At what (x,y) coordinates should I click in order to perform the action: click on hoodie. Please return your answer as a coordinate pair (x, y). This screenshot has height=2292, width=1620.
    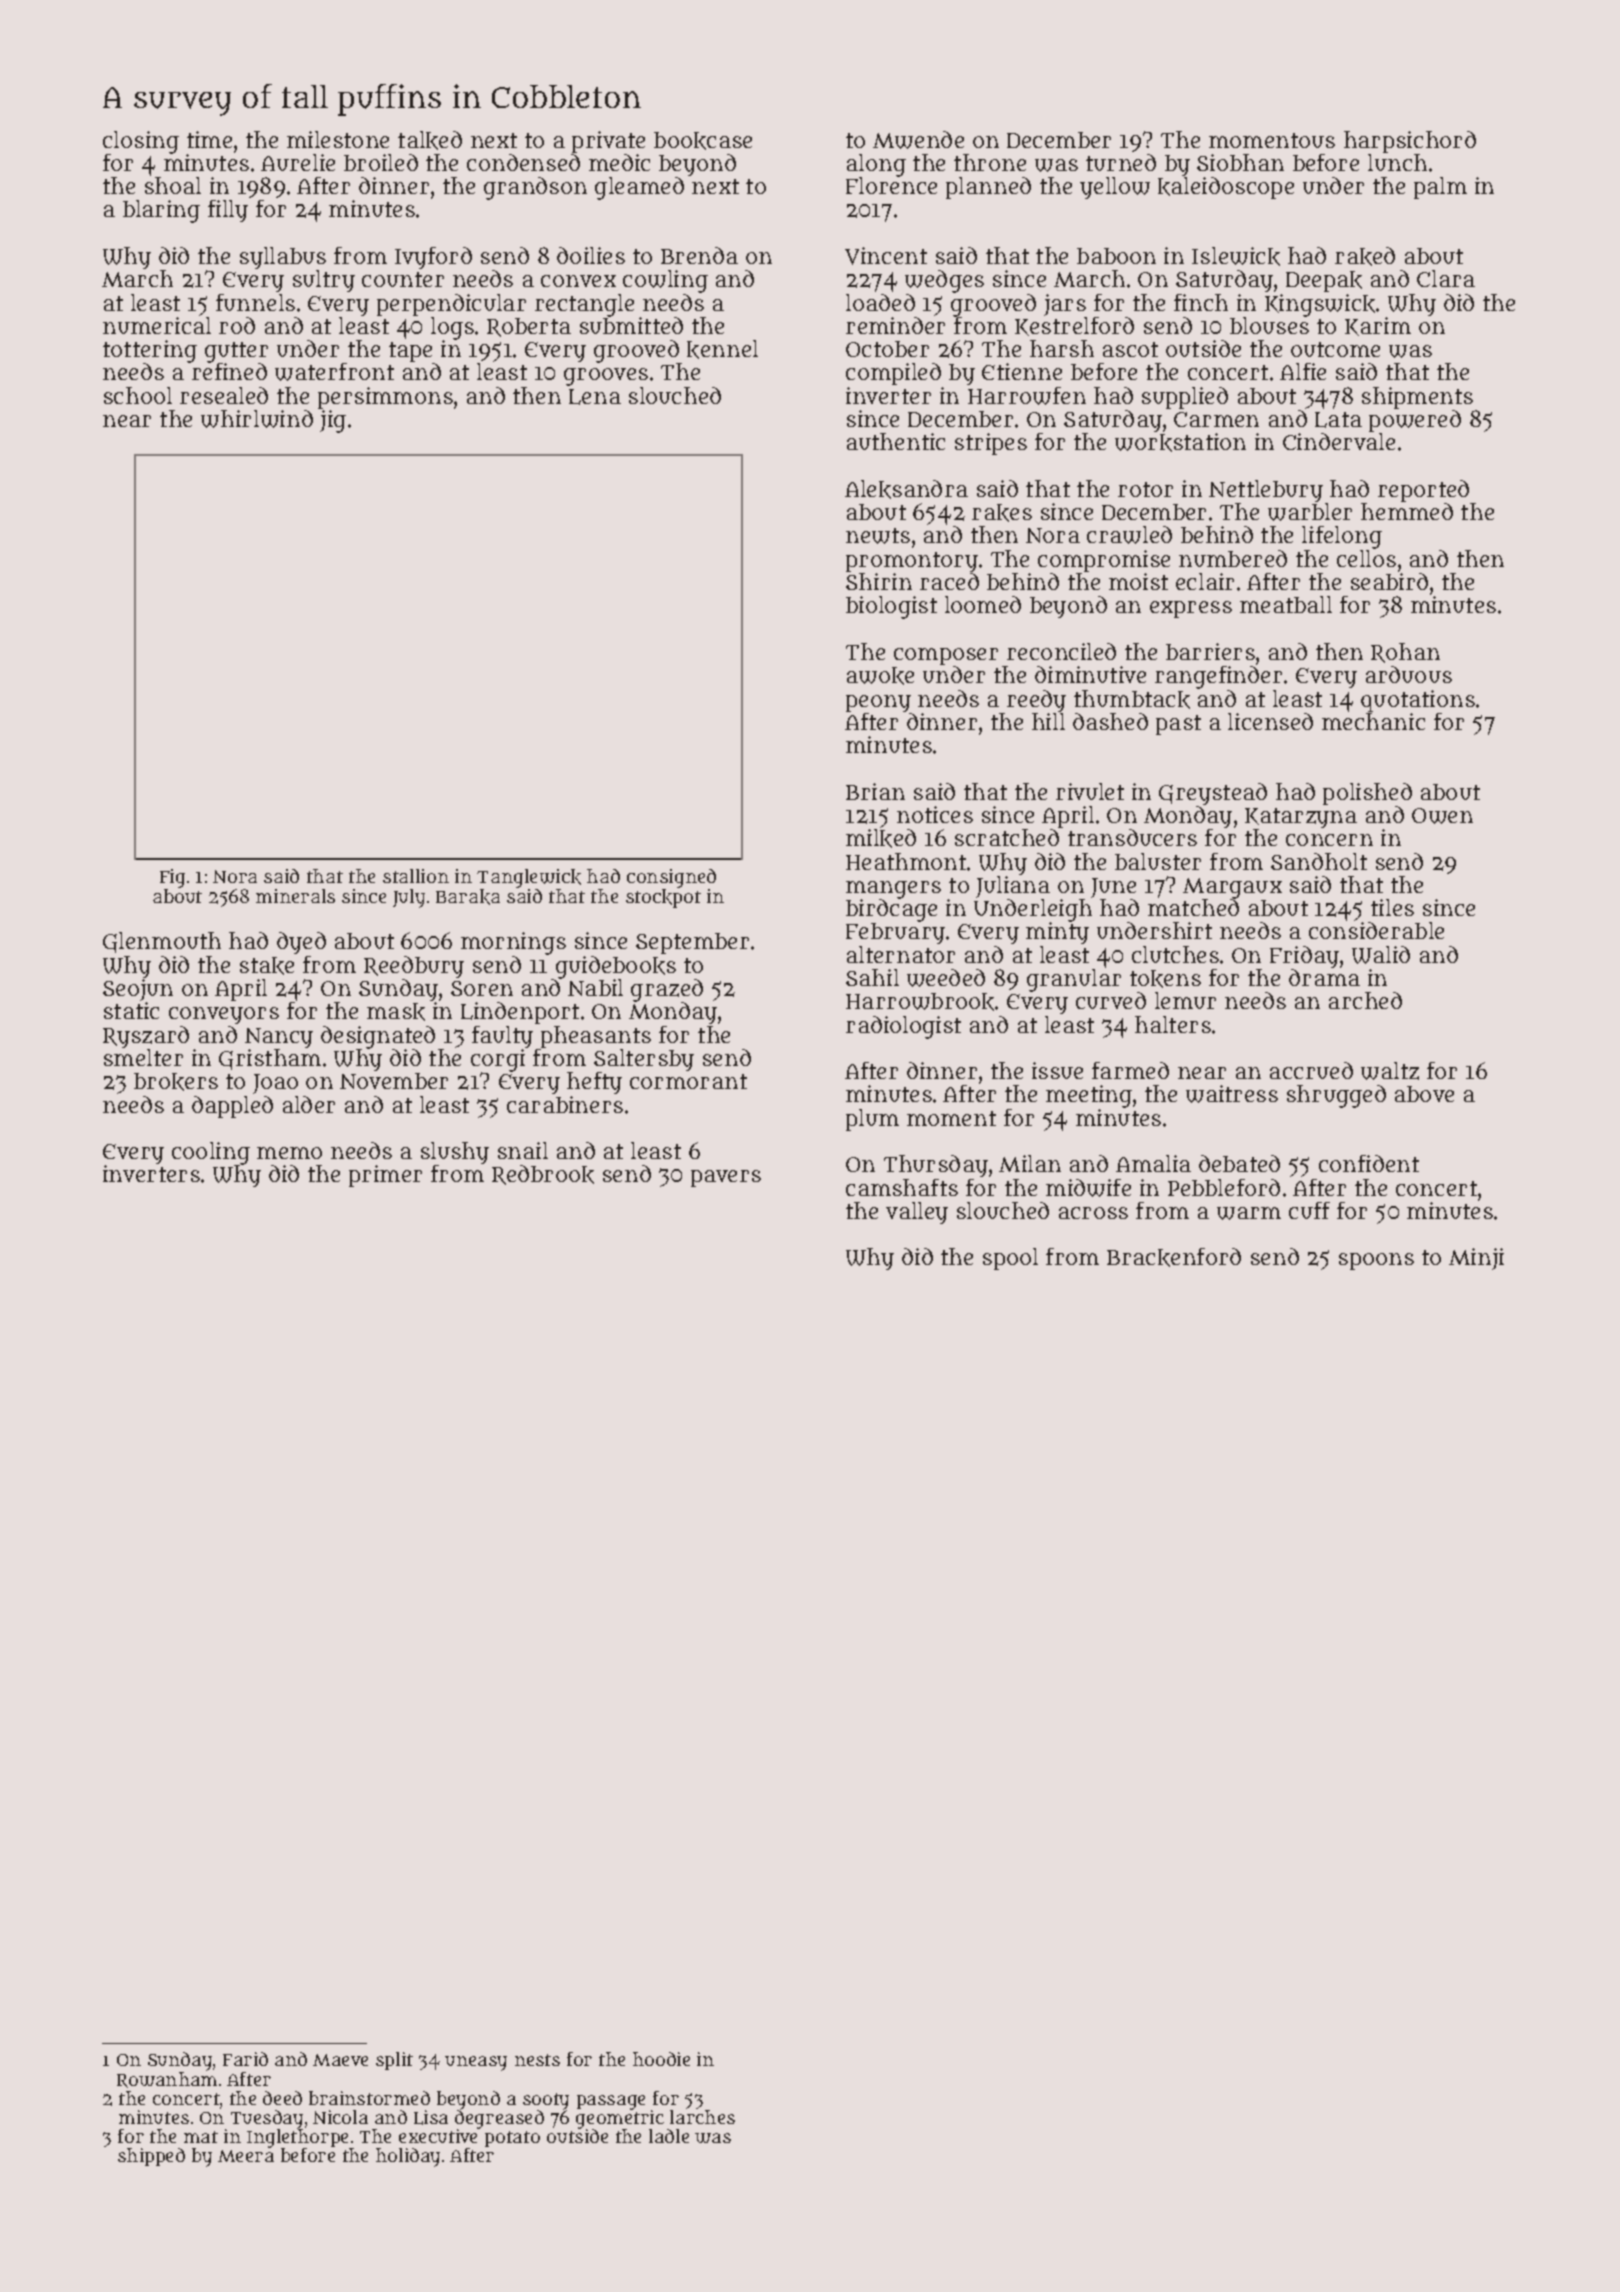
    Looking at the image, I should click on (661, 2059).
